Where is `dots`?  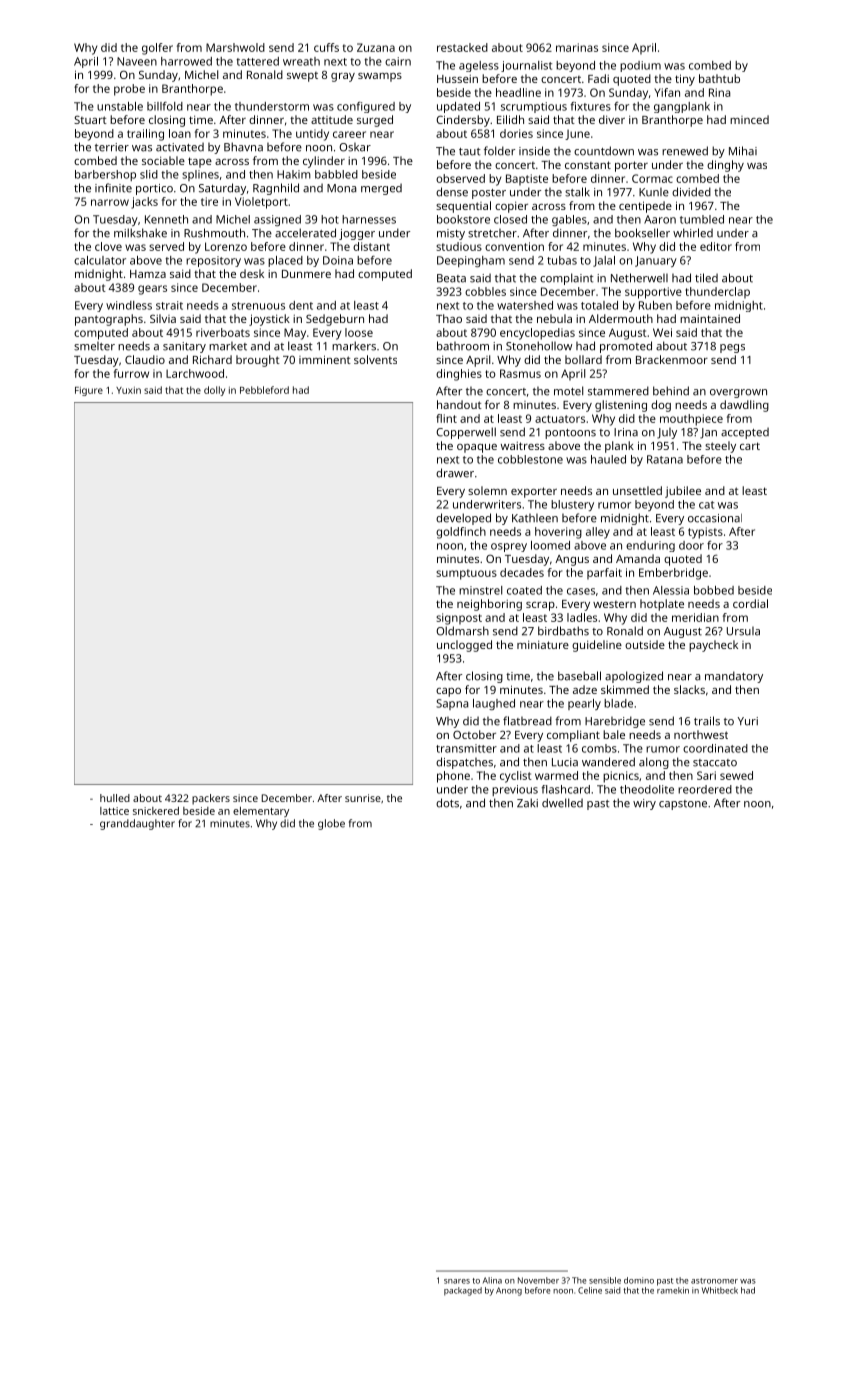 dots is located at coordinates (447, 803).
